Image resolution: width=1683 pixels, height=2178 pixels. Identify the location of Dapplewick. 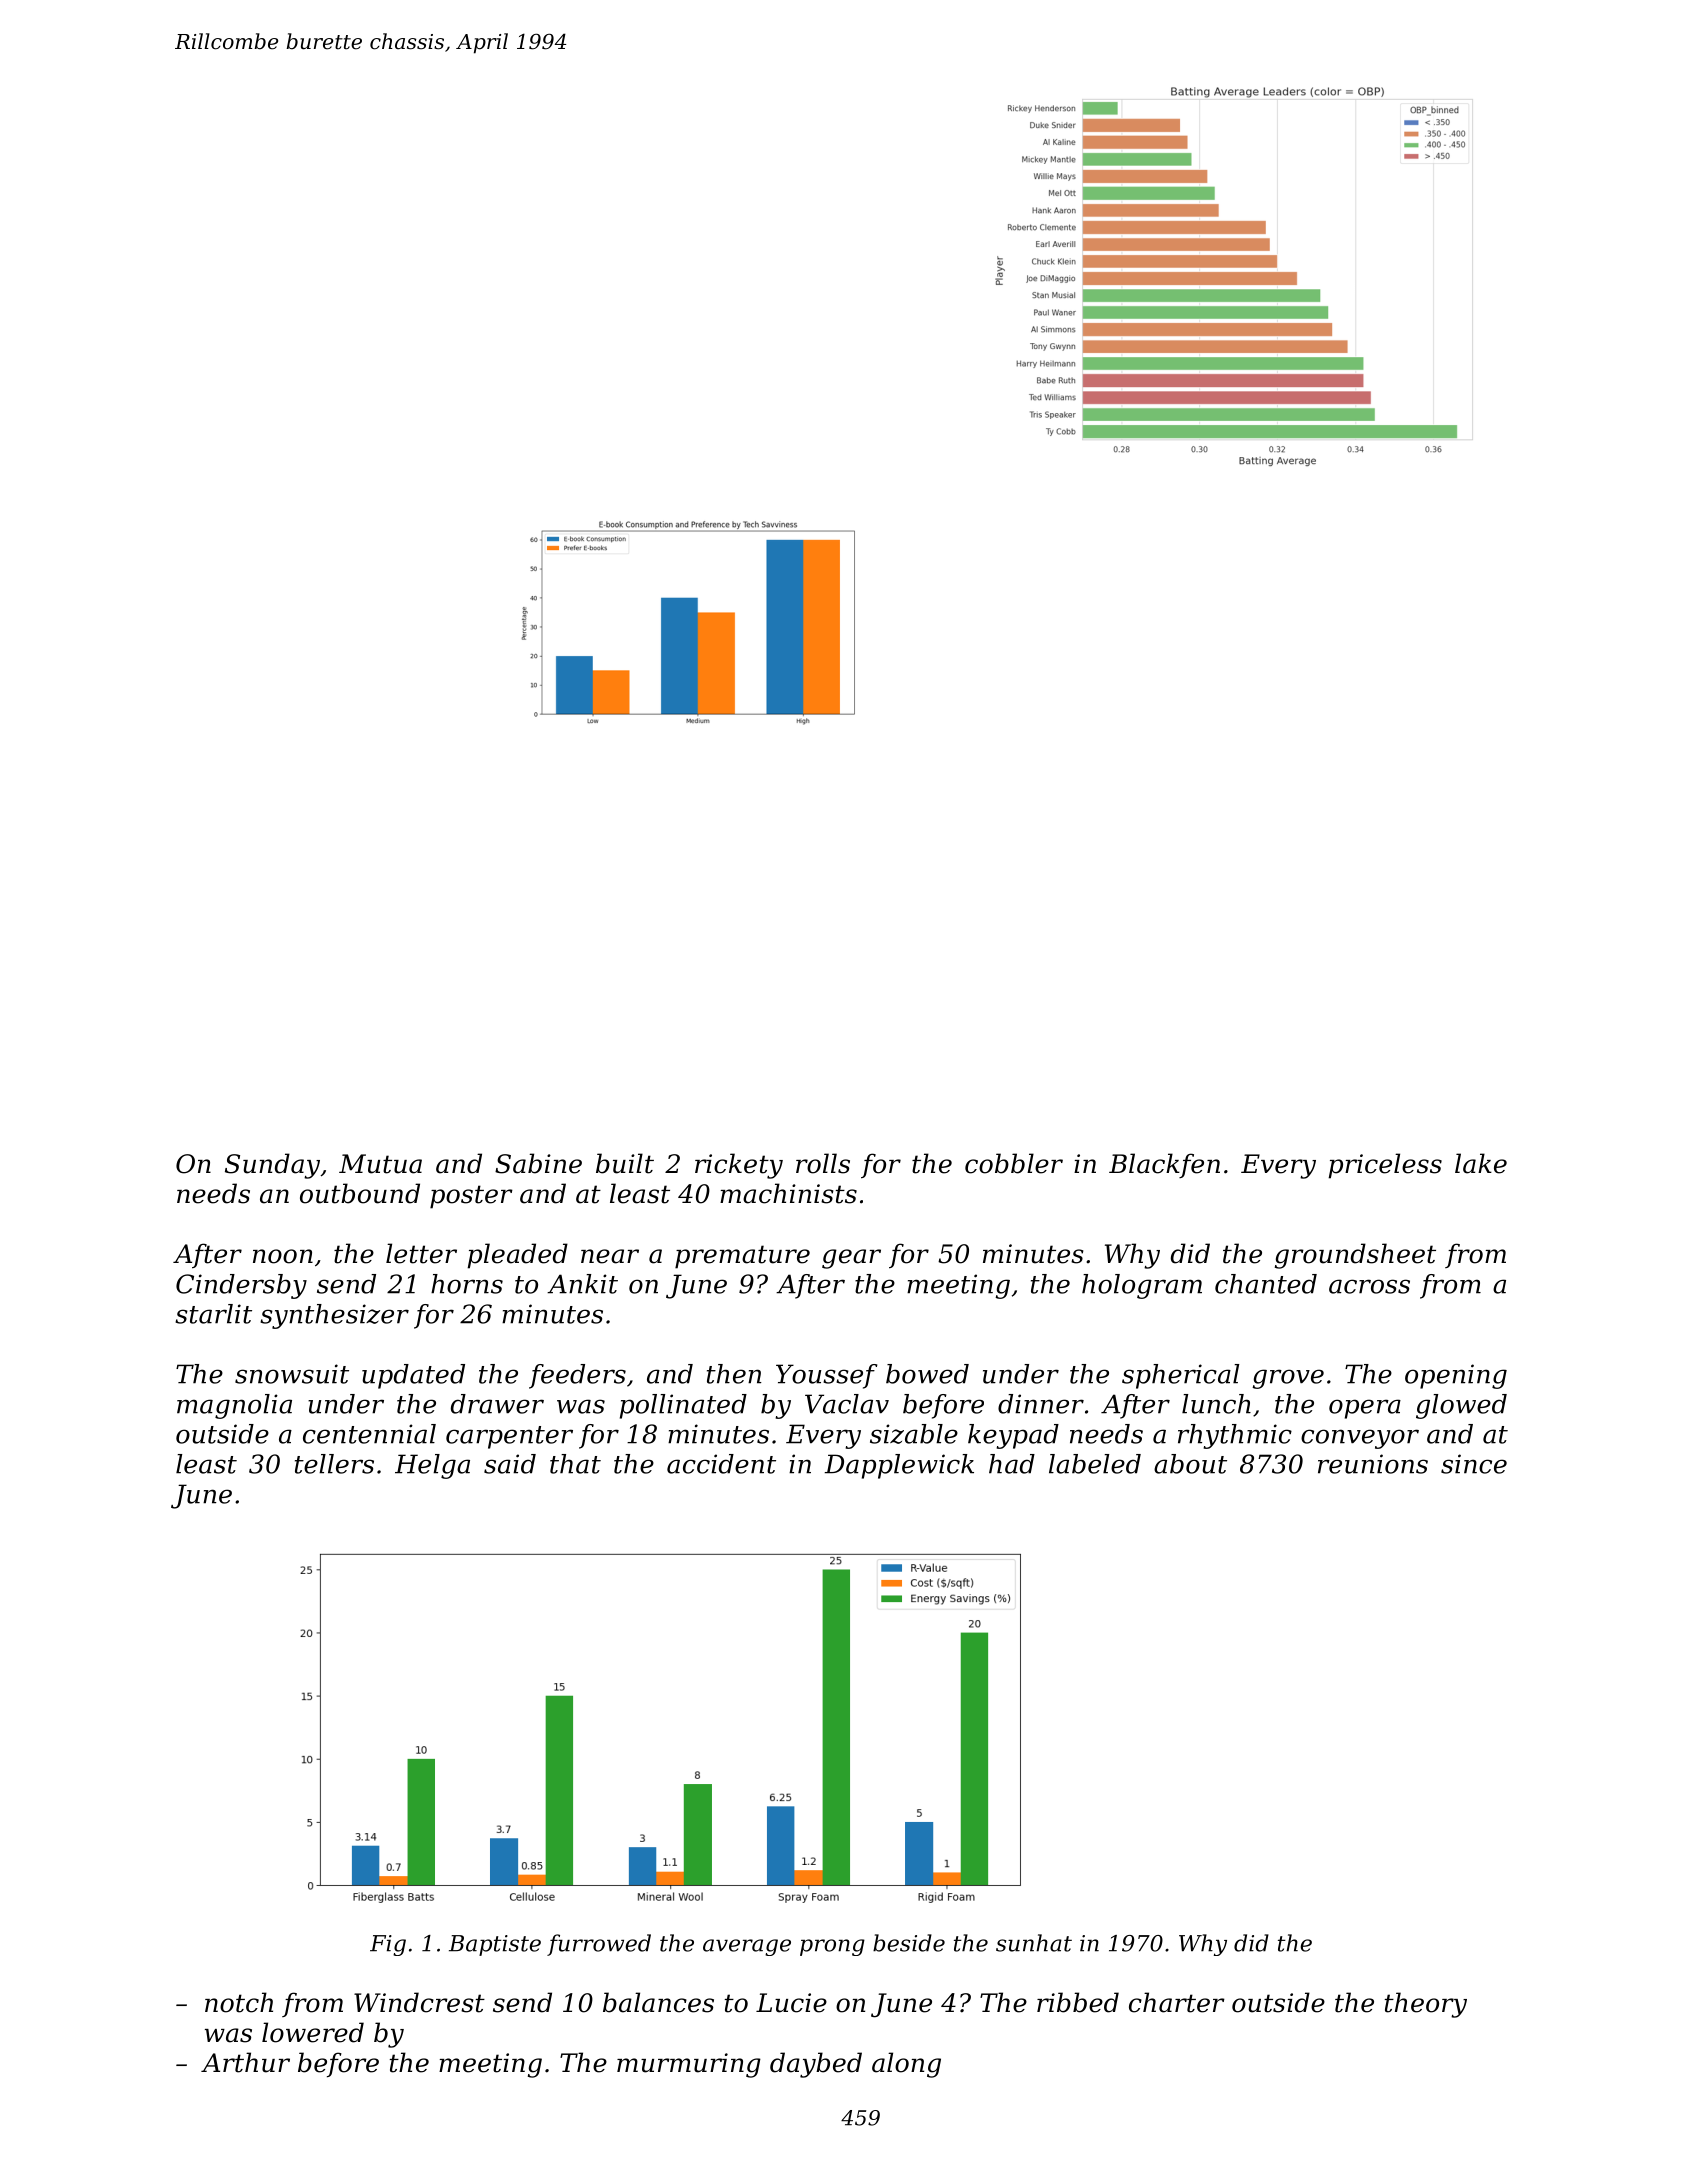
(899, 1466).
